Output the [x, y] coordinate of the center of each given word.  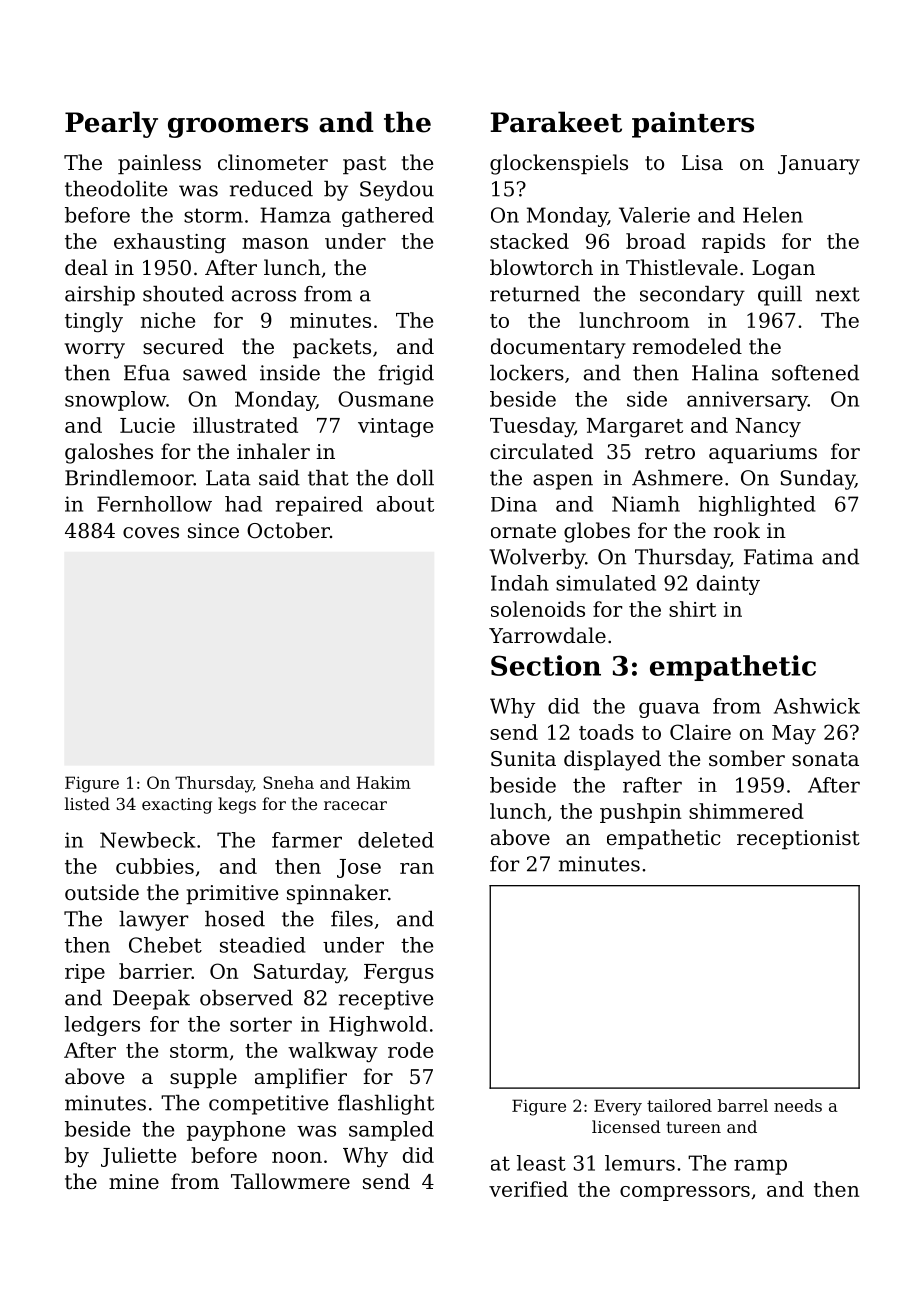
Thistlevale [682, 267]
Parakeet [556, 122]
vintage [395, 428]
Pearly [111, 124]
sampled [391, 1131]
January [819, 165]
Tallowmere [290, 1181]
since [213, 530]
